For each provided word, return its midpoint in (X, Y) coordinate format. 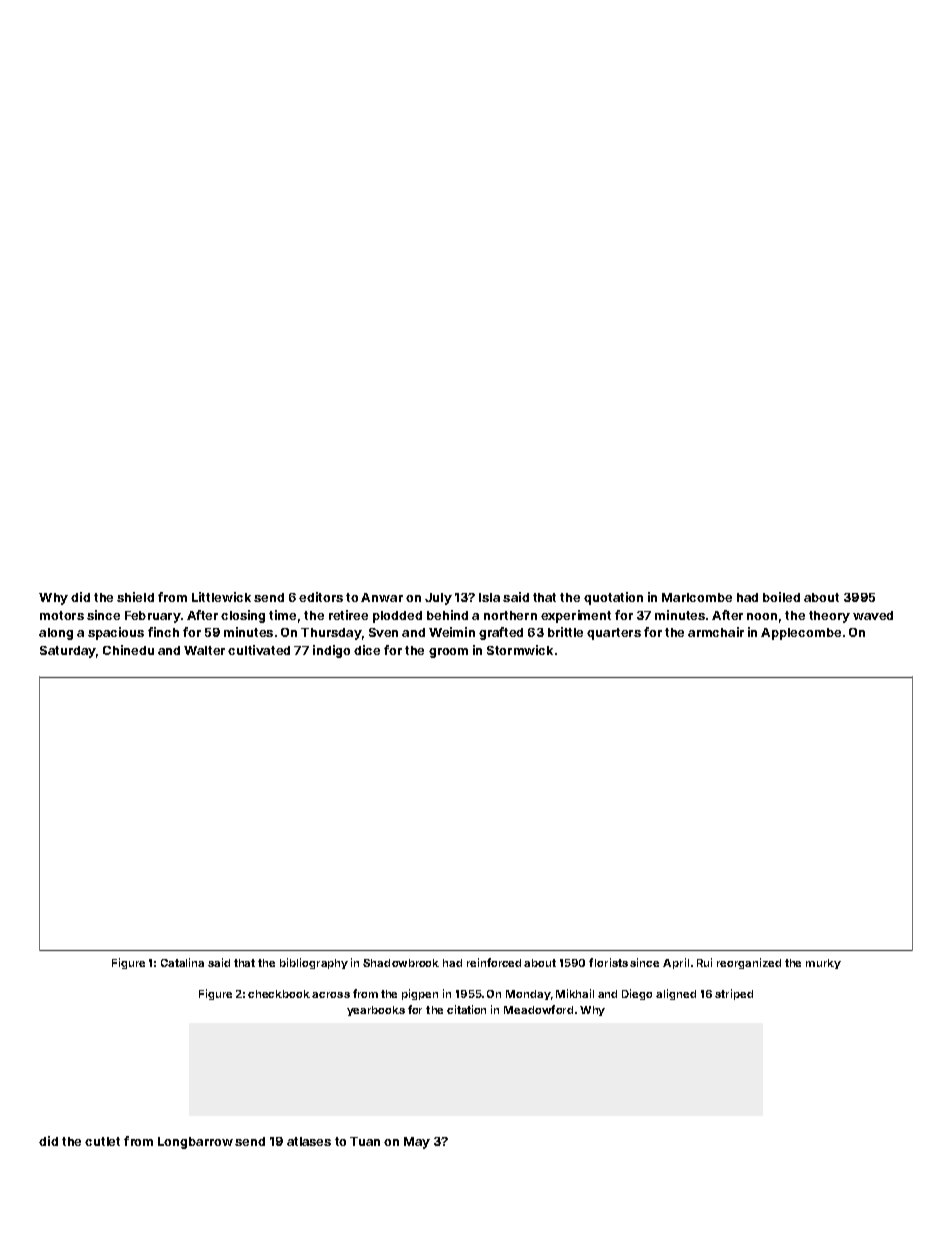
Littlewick (221, 597)
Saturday (68, 652)
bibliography (314, 963)
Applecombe (801, 634)
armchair (716, 632)
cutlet (102, 1141)
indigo (331, 651)
